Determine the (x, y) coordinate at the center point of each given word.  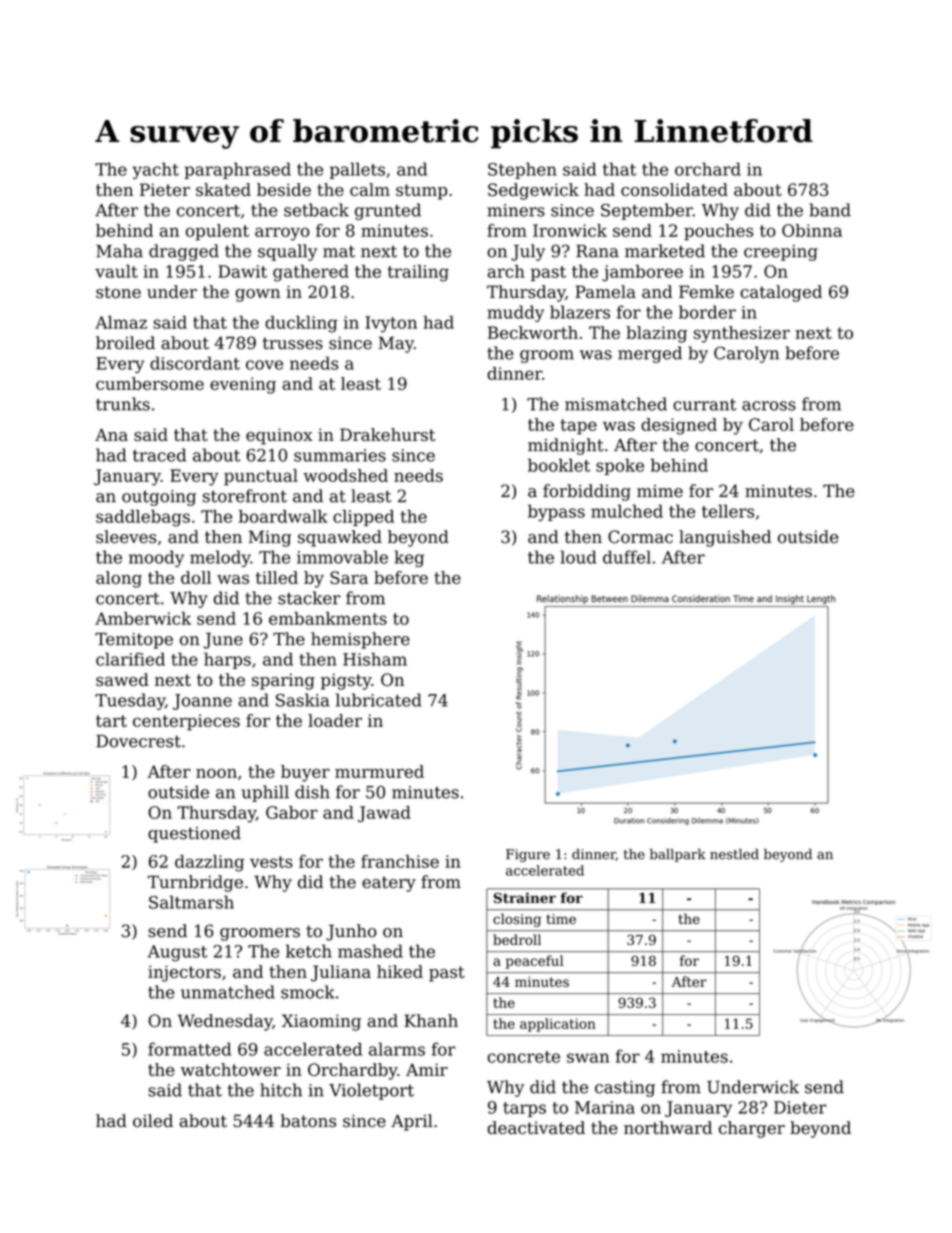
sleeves (126, 537)
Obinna (812, 230)
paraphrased (237, 170)
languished (725, 538)
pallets (357, 170)
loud (578, 557)
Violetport (371, 1091)
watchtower (231, 1069)
